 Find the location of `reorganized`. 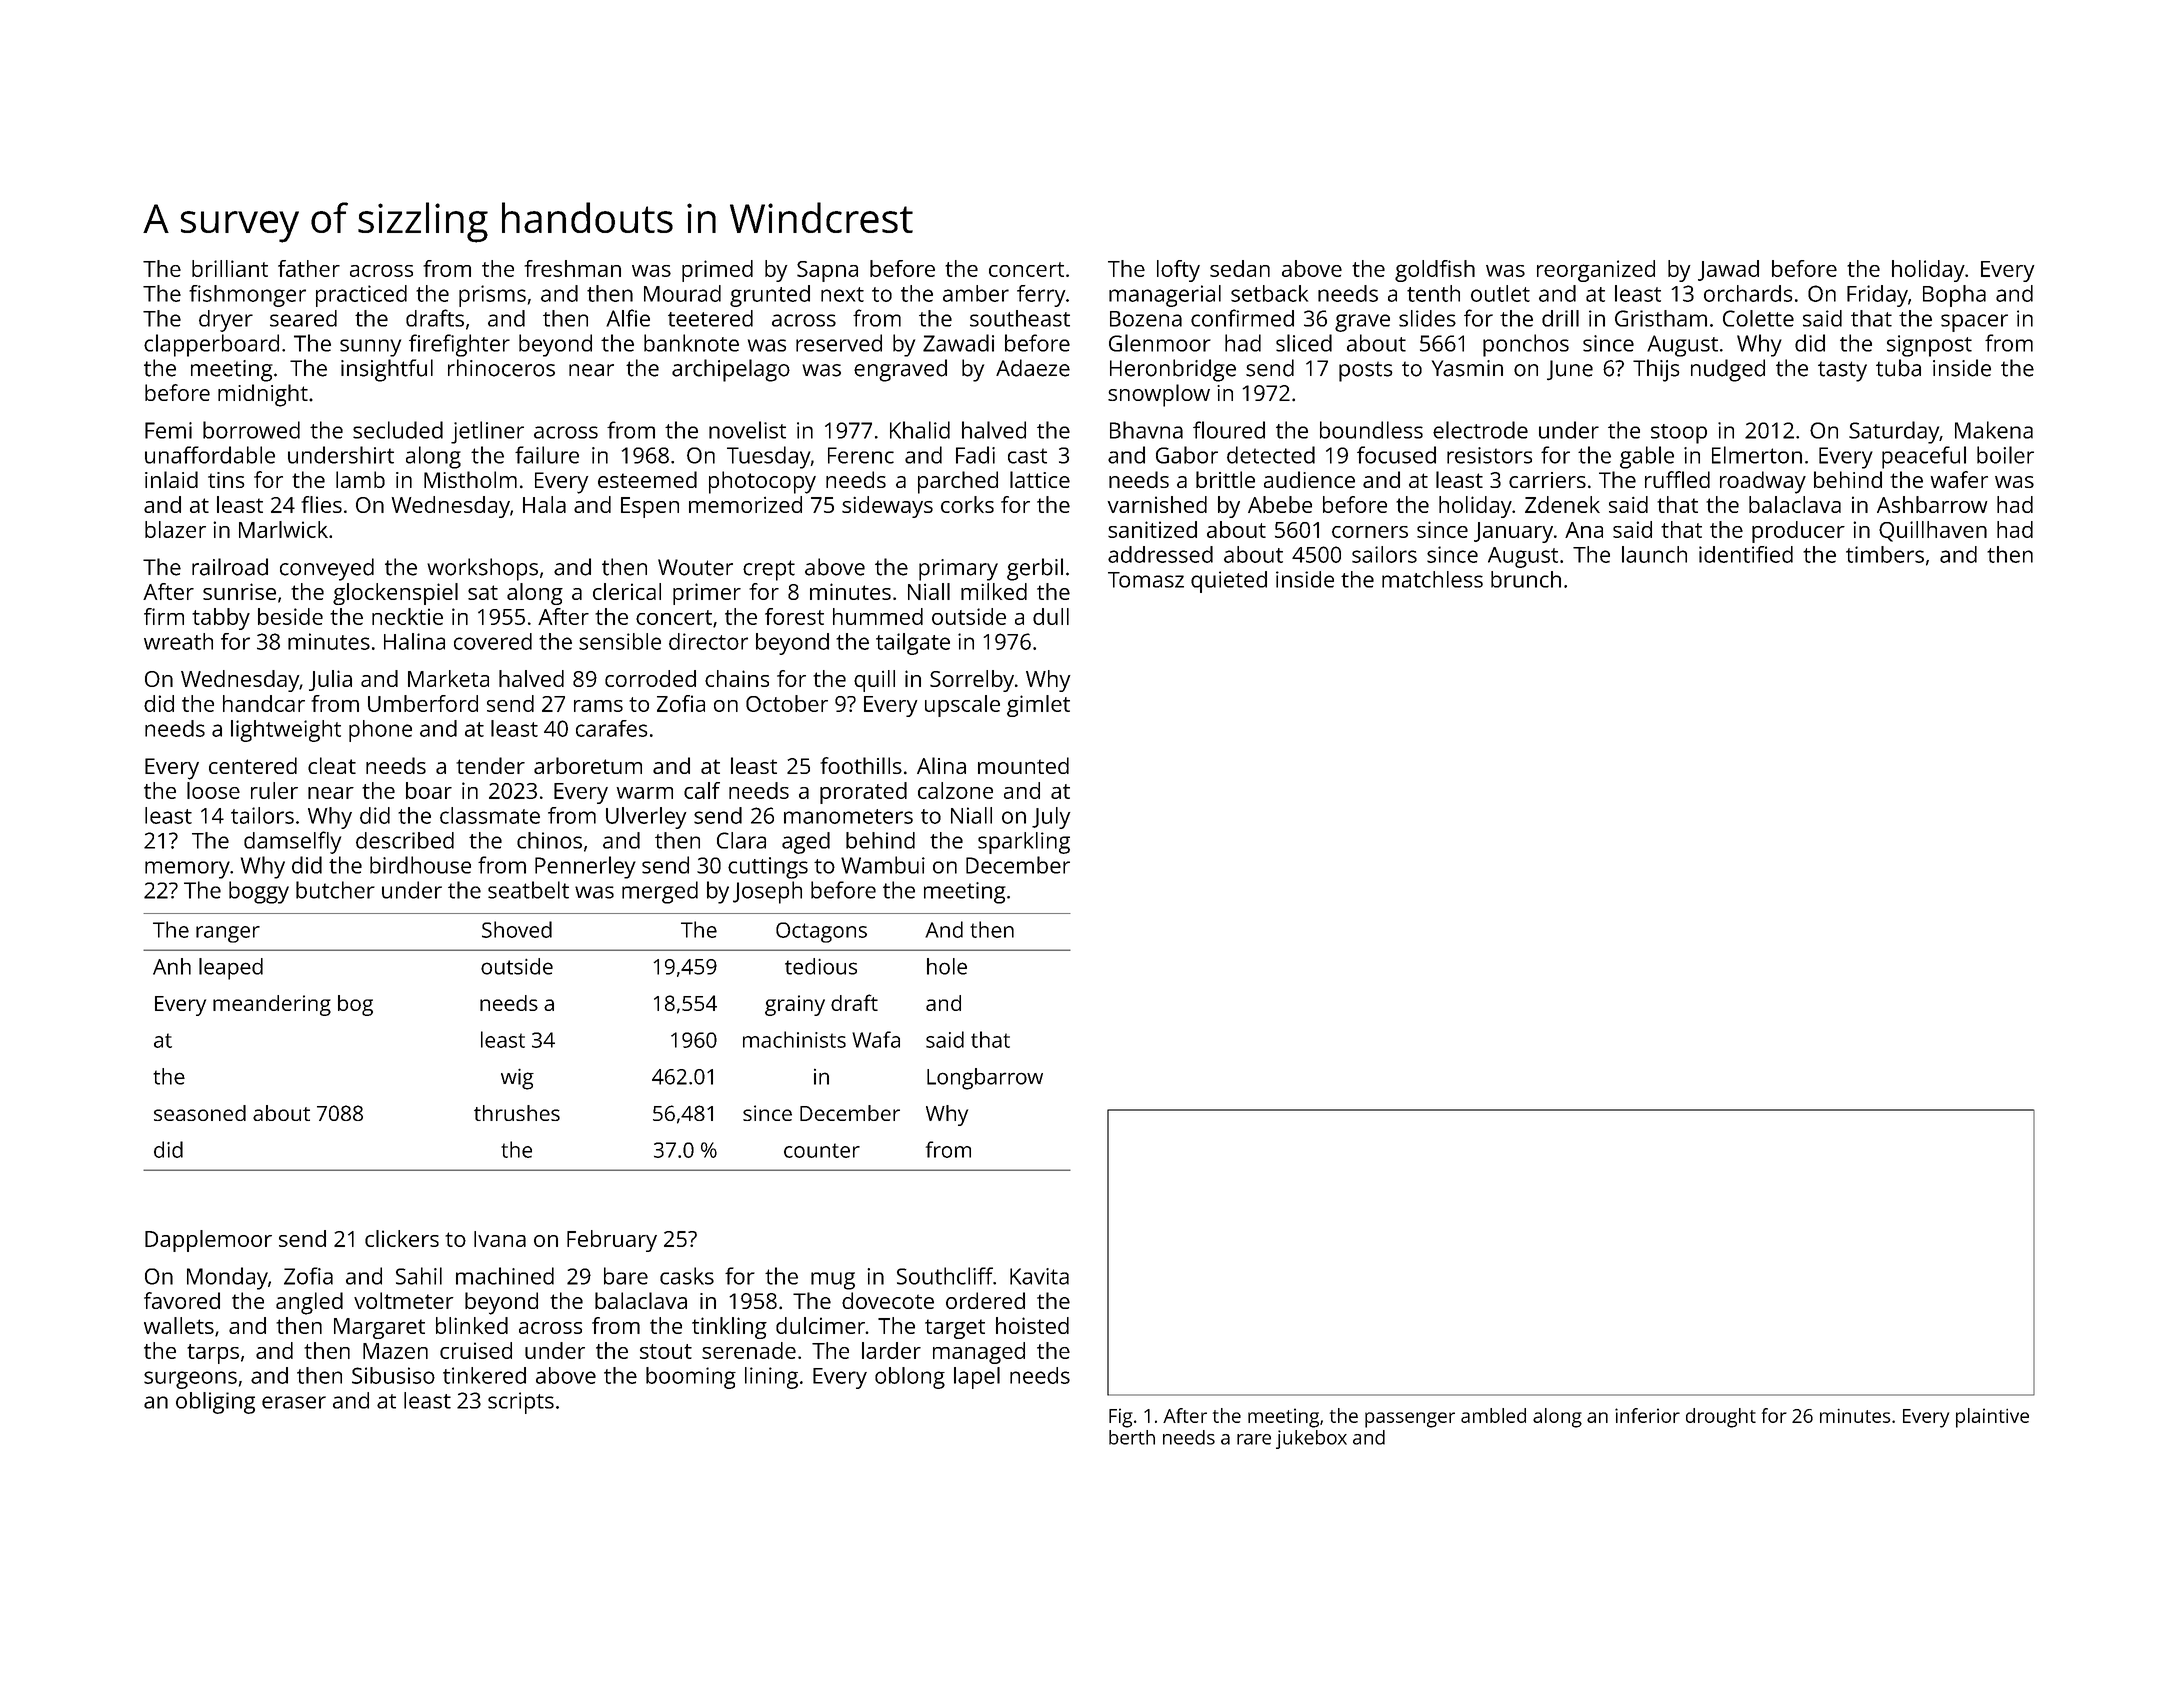

reorganized is located at coordinates (1596, 271).
